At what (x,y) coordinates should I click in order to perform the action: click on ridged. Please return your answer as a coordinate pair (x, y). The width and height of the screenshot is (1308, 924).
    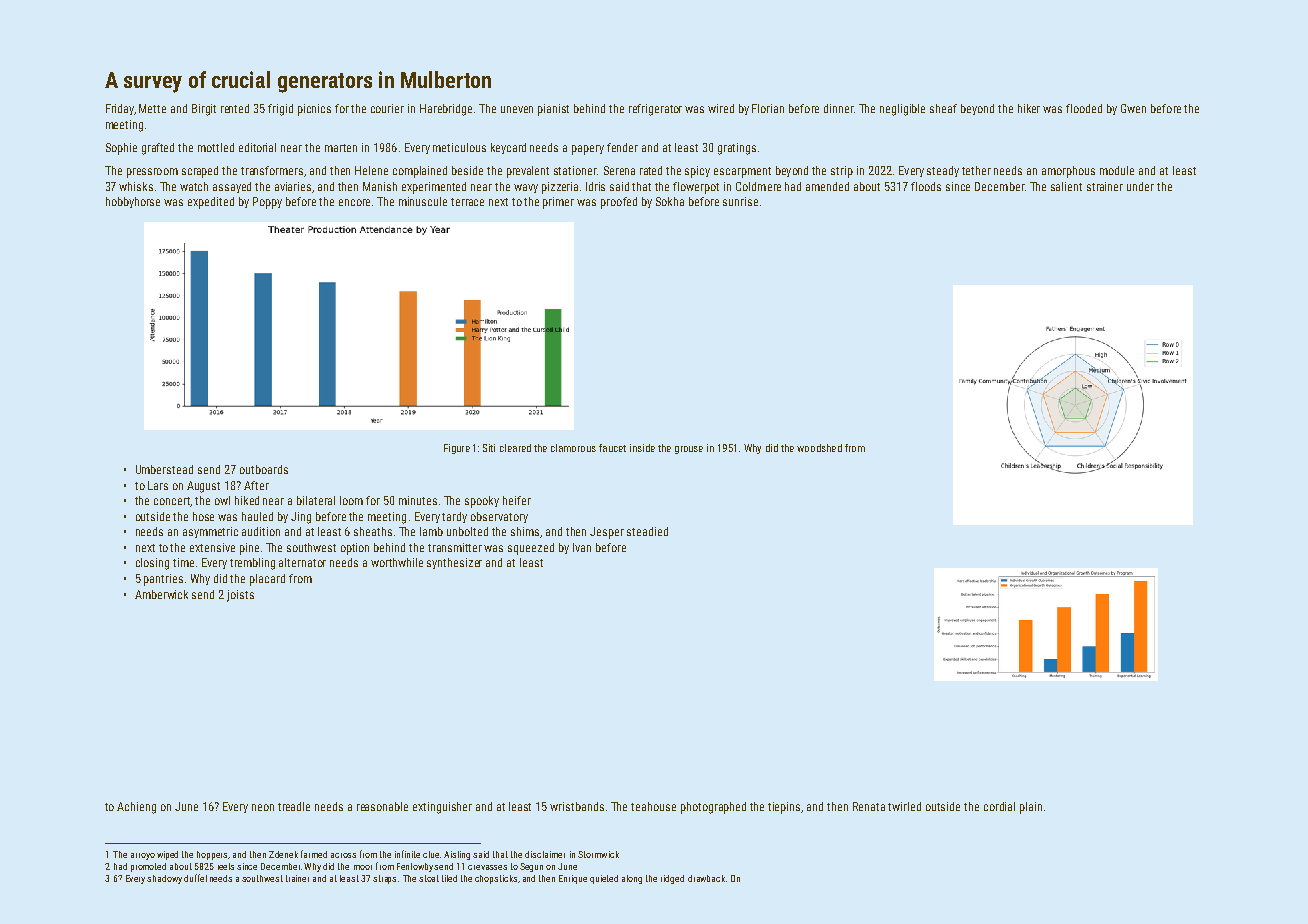
    Looking at the image, I should click on (672, 879).
